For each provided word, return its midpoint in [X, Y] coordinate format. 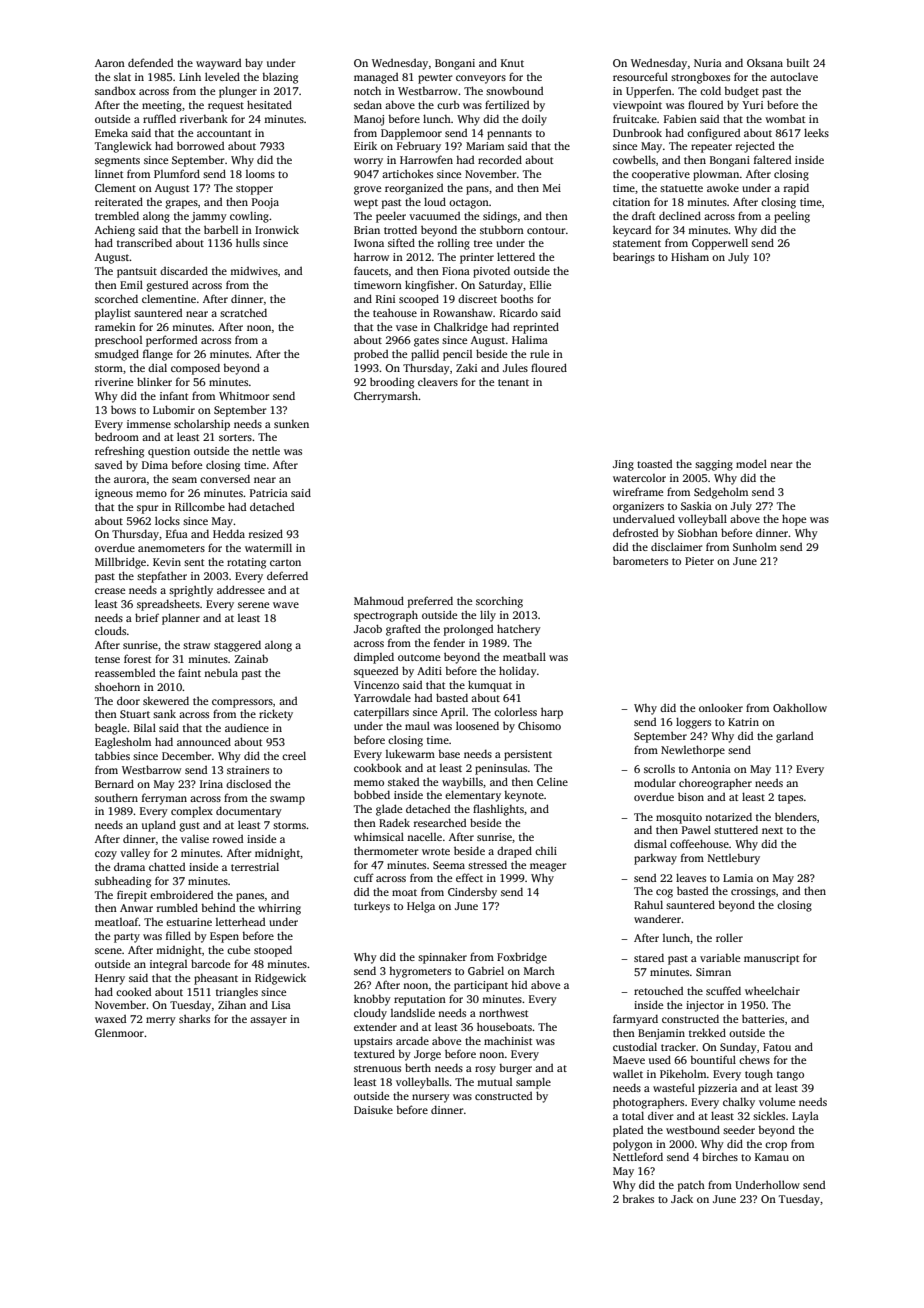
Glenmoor [119, 1033]
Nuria [708, 63]
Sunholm [755, 546]
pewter [435, 79]
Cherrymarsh [386, 397]
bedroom [117, 436]
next [772, 830]
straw [196, 645]
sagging [714, 465]
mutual [494, 1082]
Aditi [429, 670]
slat [122, 77]
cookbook [378, 767]
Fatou [777, 1047]
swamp [287, 800]
